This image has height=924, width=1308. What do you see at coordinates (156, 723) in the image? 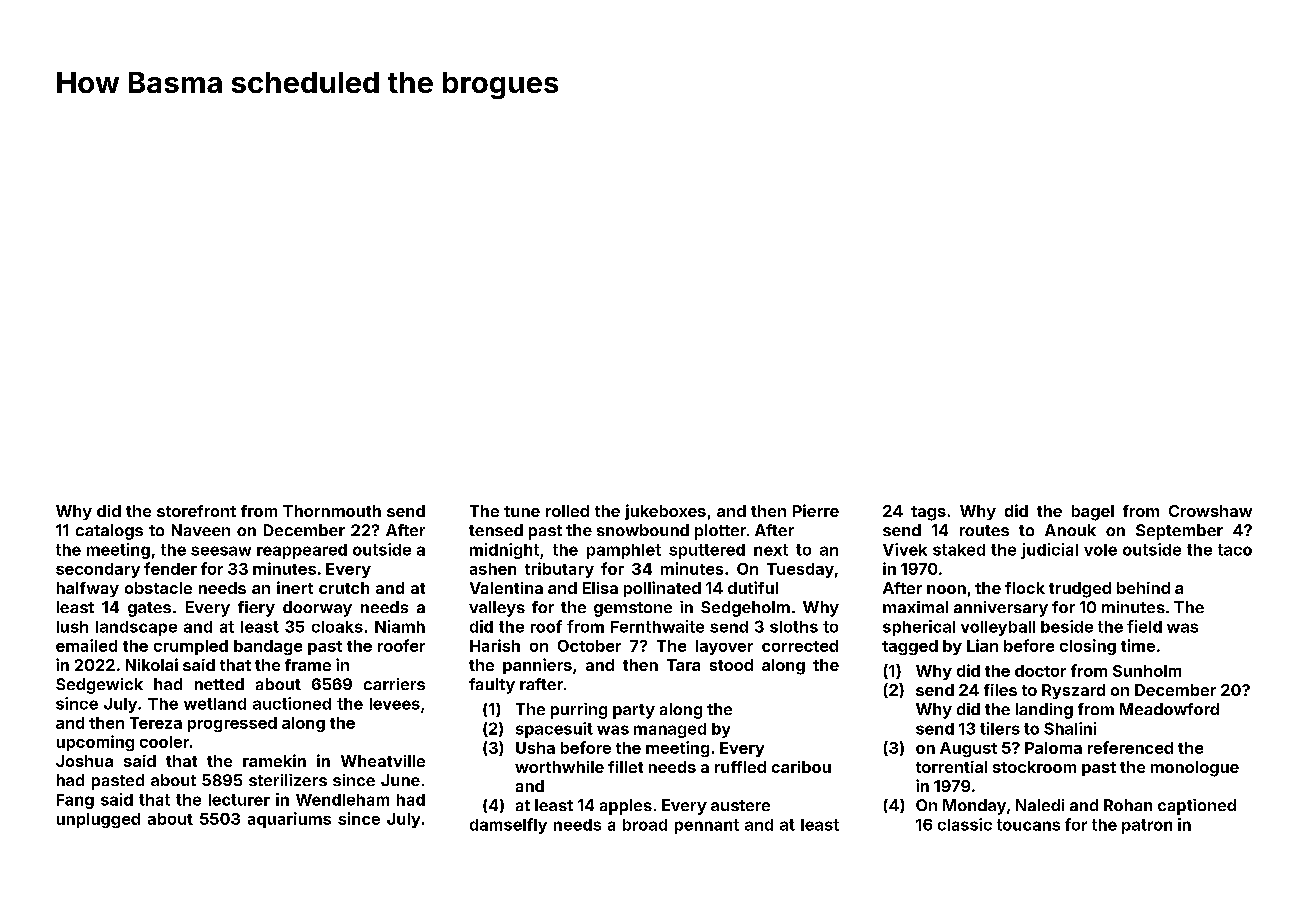
I see `Tereza` at bounding box center [156, 723].
